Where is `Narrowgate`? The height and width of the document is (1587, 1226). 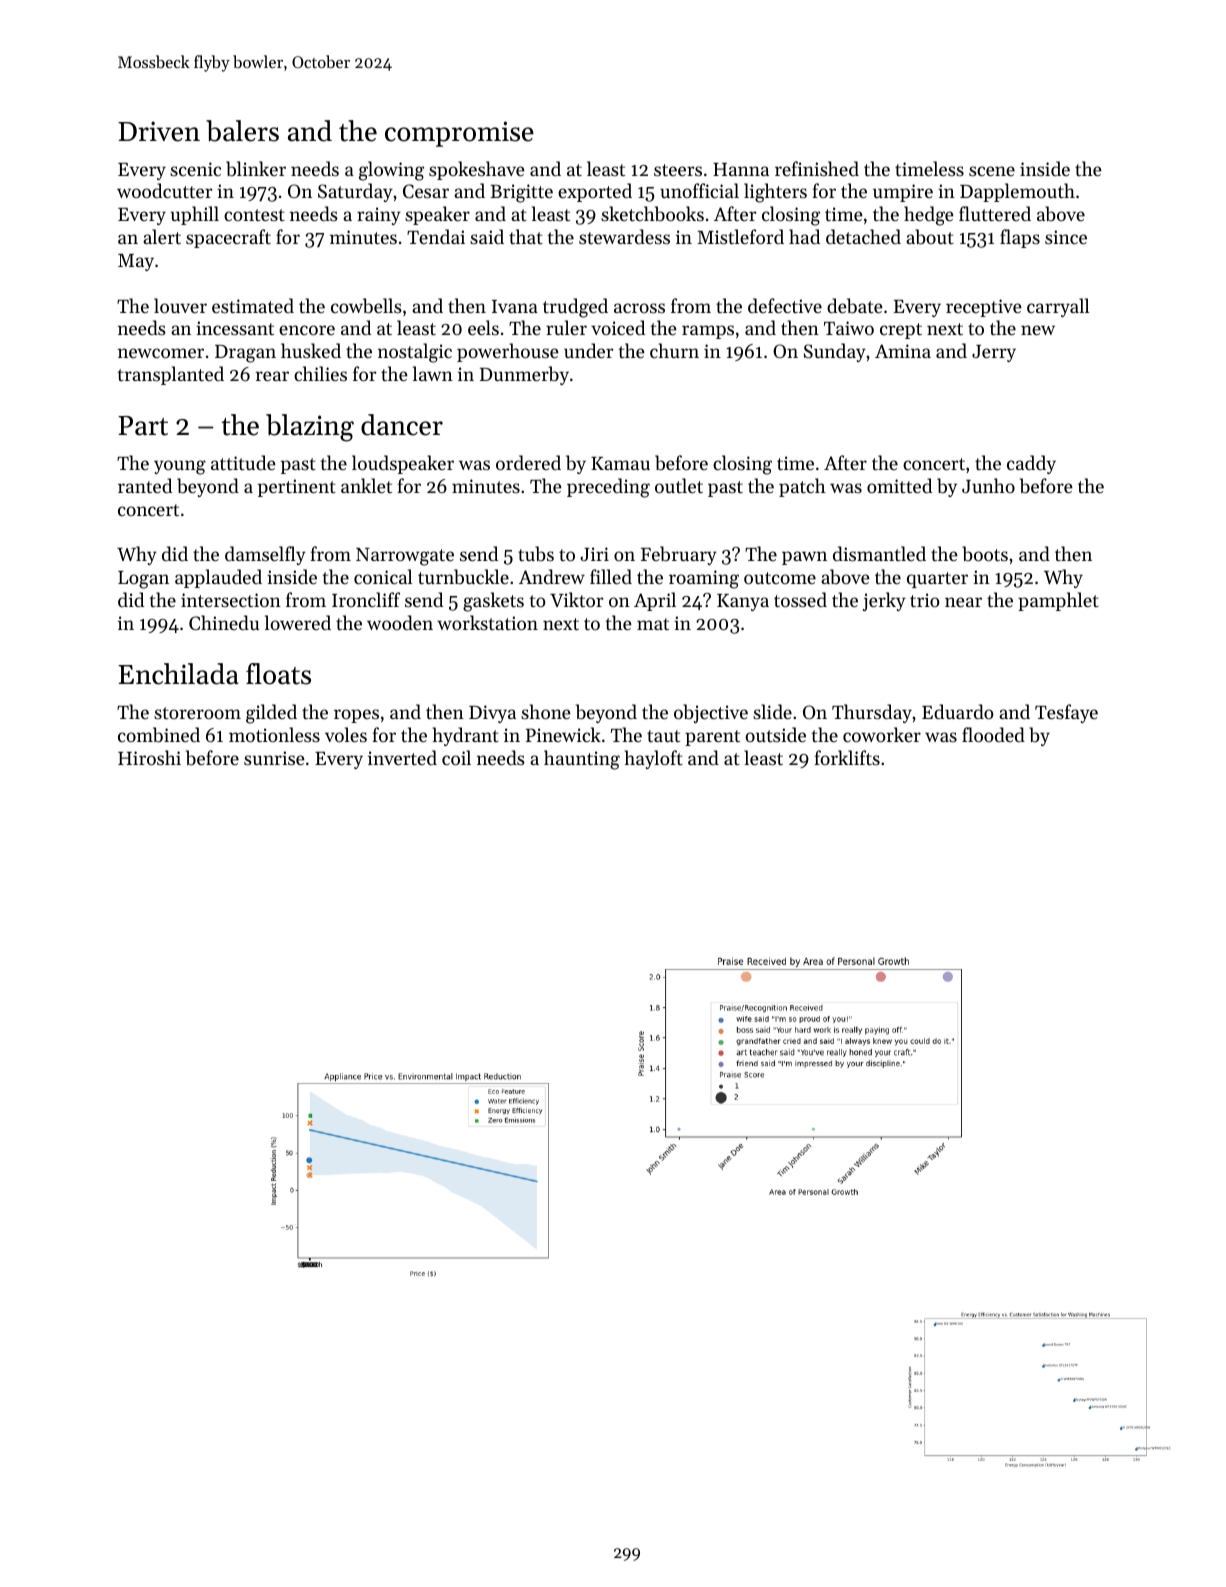
Narrowgate is located at coordinates (405, 557).
